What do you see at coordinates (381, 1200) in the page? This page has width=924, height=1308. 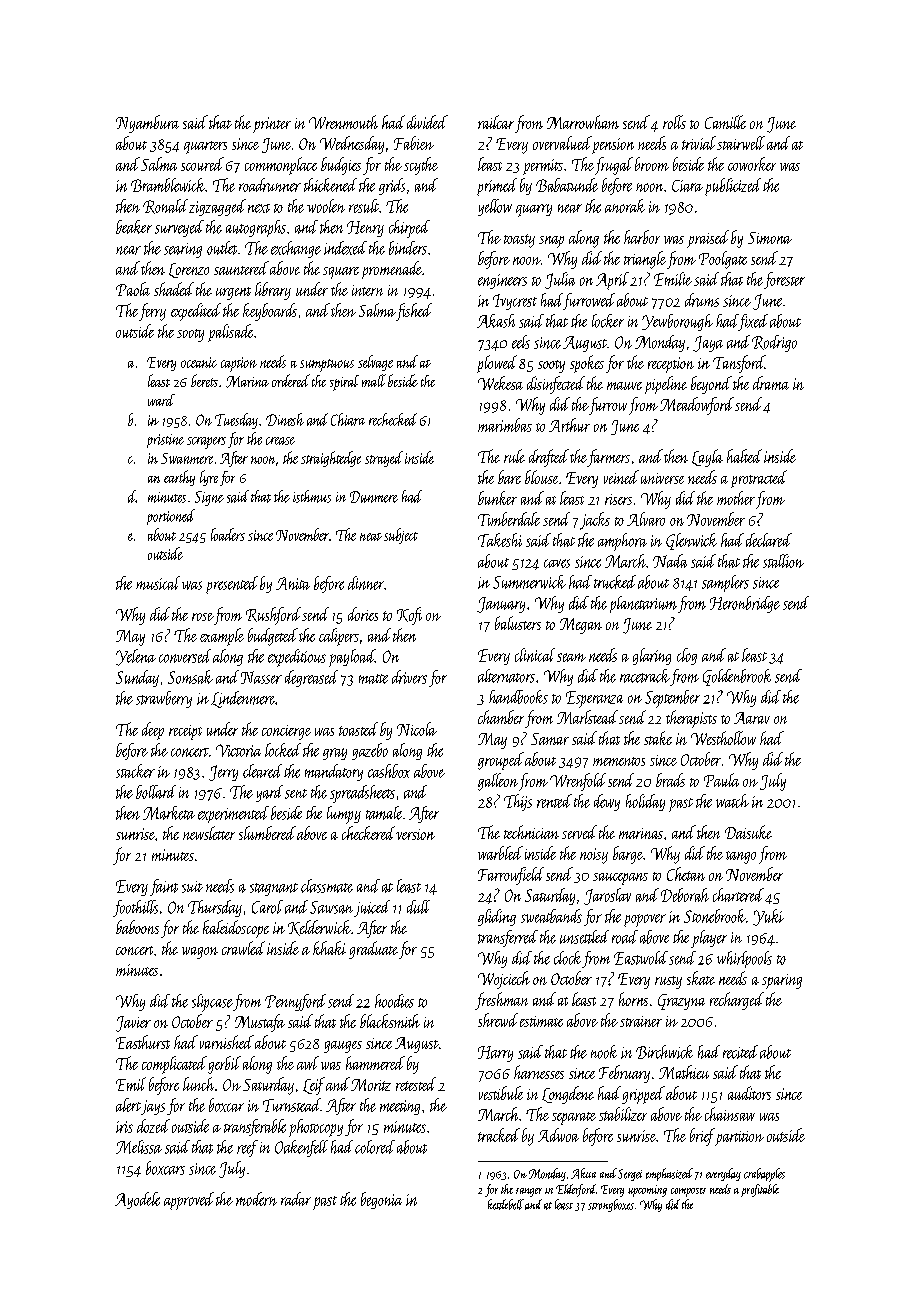 I see `begonia` at bounding box center [381, 1200].
